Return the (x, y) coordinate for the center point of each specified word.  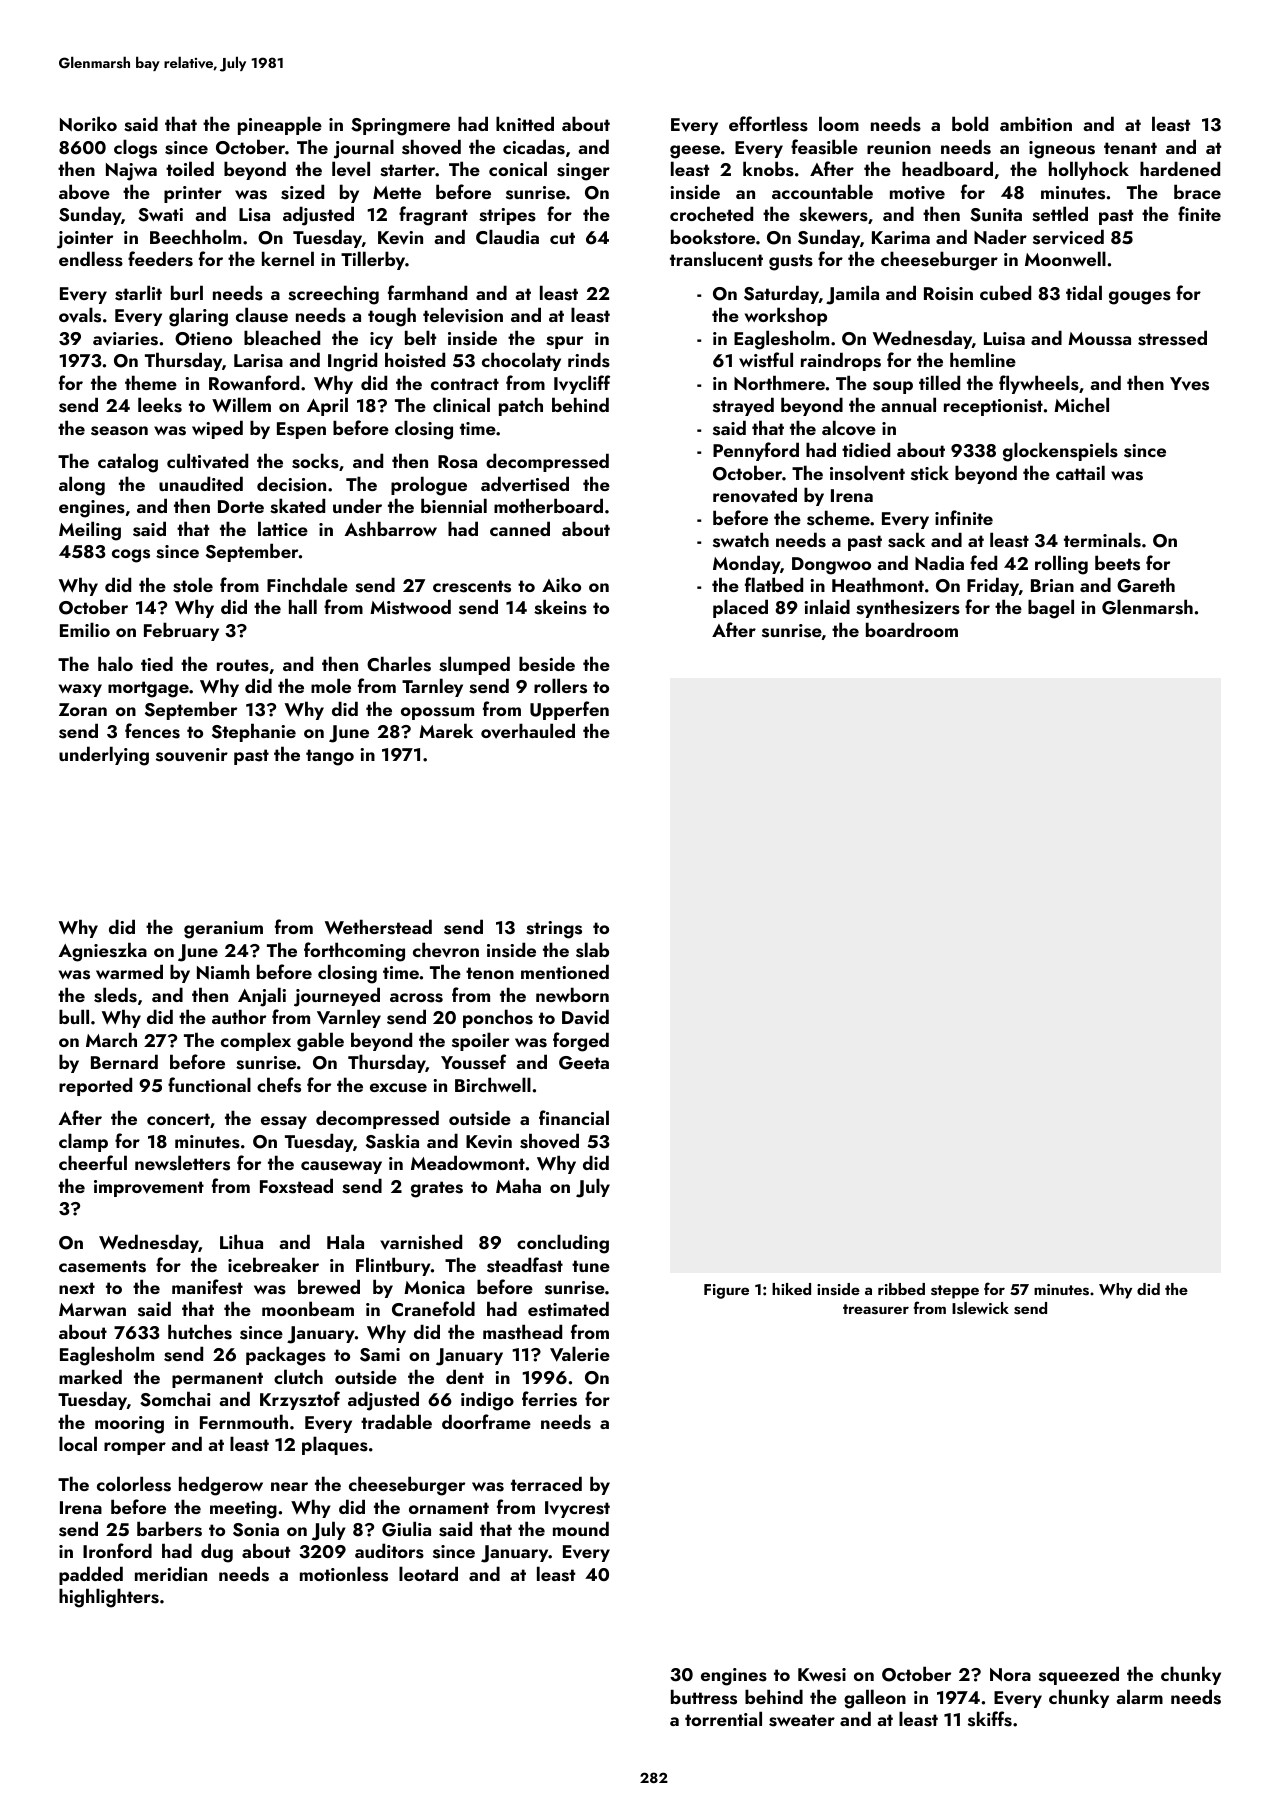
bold (970, 123)
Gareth (1146, 585)
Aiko (561, 584)
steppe (955, 1292)
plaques (335, 1445)
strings (554, 930)
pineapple (280, 125)
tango (330, 757)
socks (315, 461)
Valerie (580, 1354)
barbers (169, 1529)
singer (583, 172)
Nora (1010, 1674)
